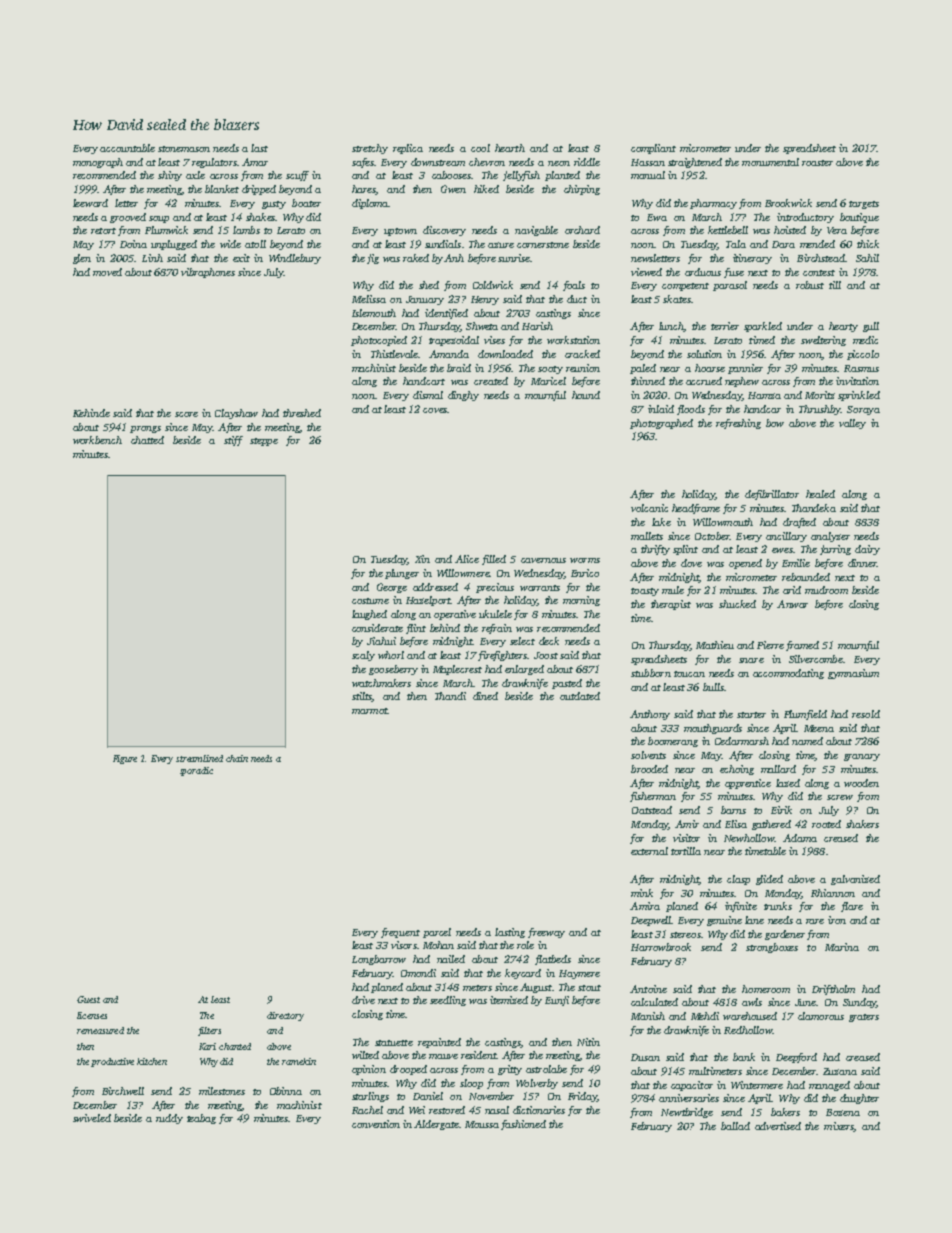 This document has height=1233, width=952. What do you see at coordinates (125, 759) in the document?
I see `Figure` at bounding box center [125, 759].
